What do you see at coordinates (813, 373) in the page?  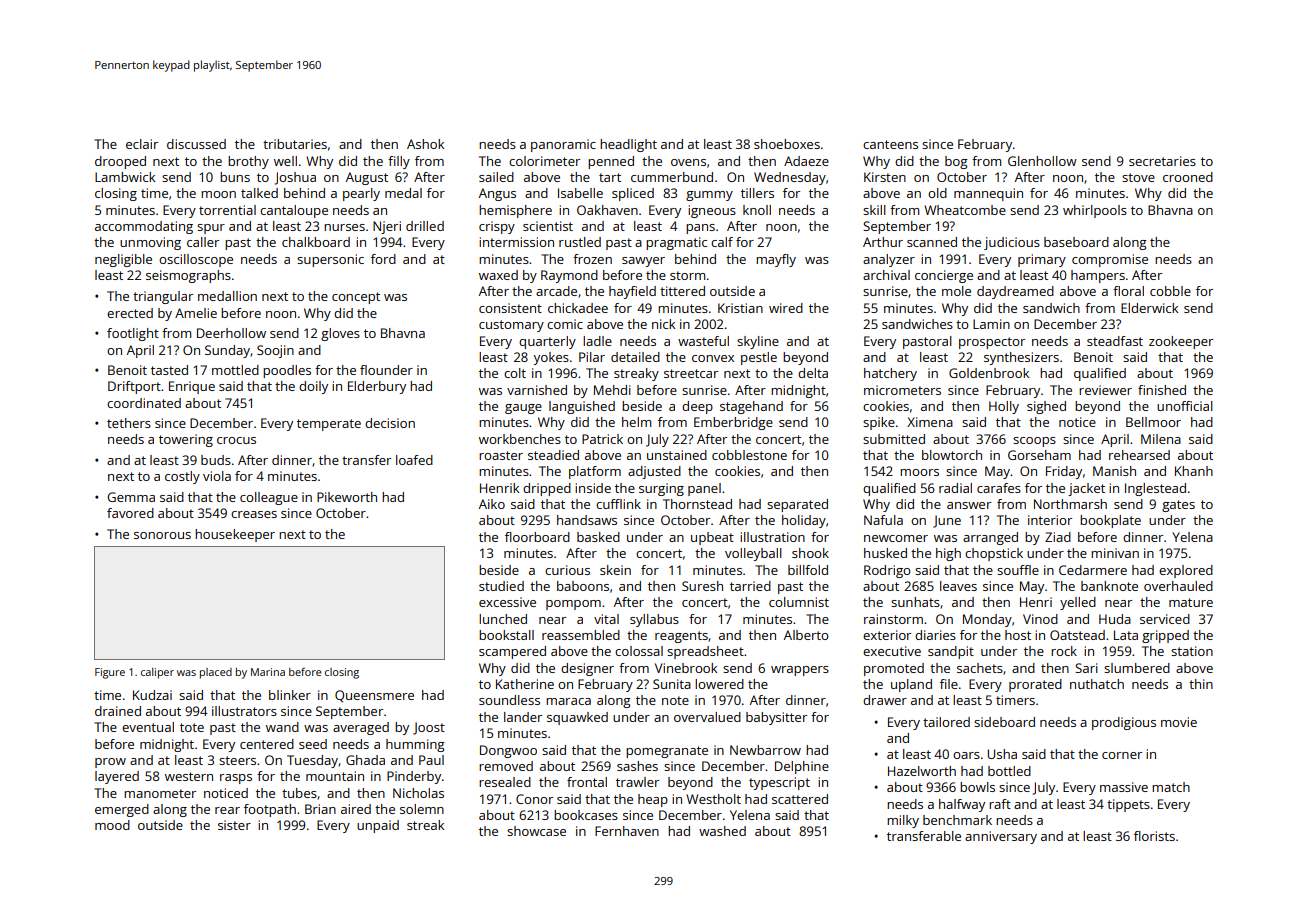 I see `delta` at bounding box center [813, 373].
